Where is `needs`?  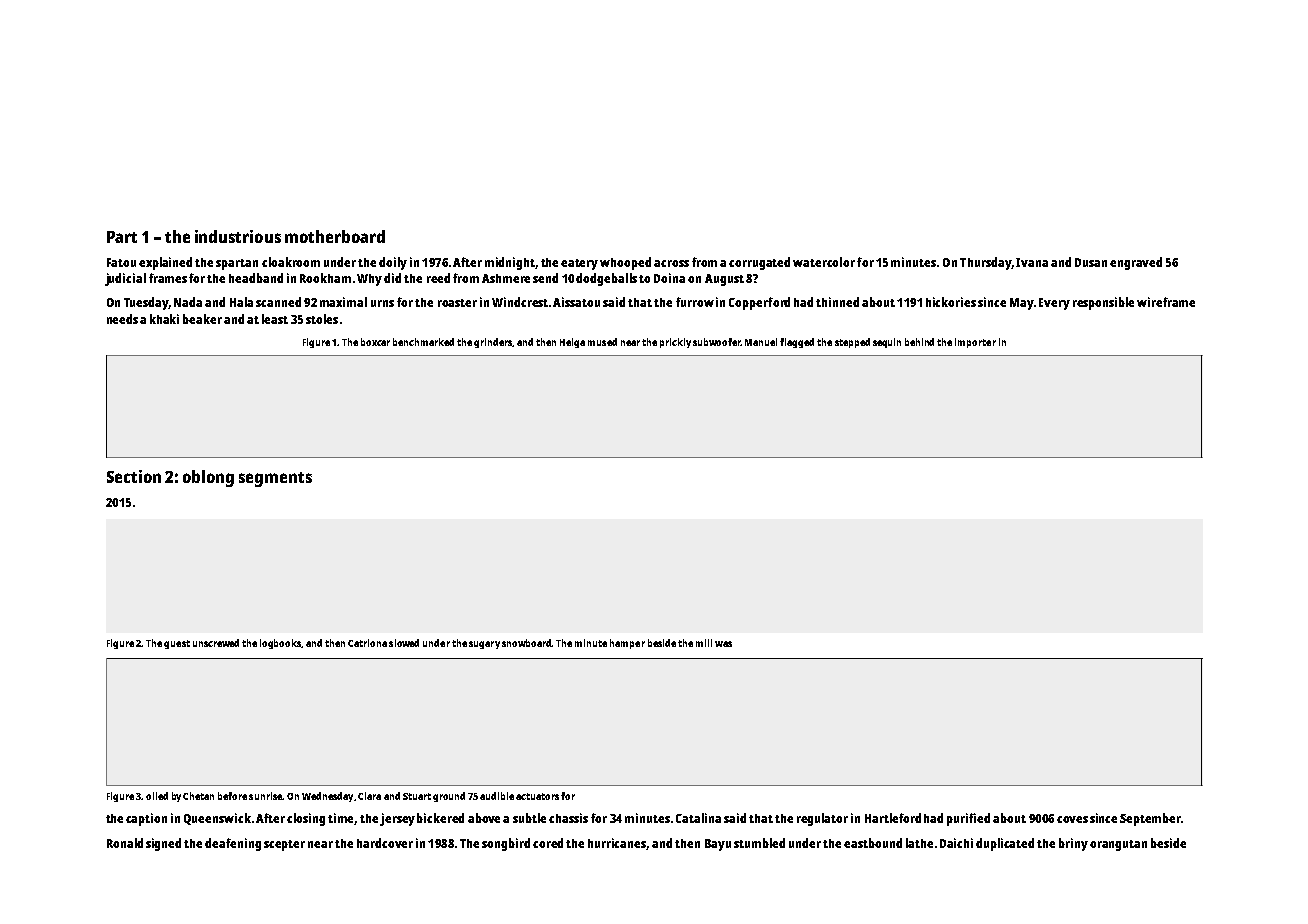
needs is located at coordinates (122, 319).
